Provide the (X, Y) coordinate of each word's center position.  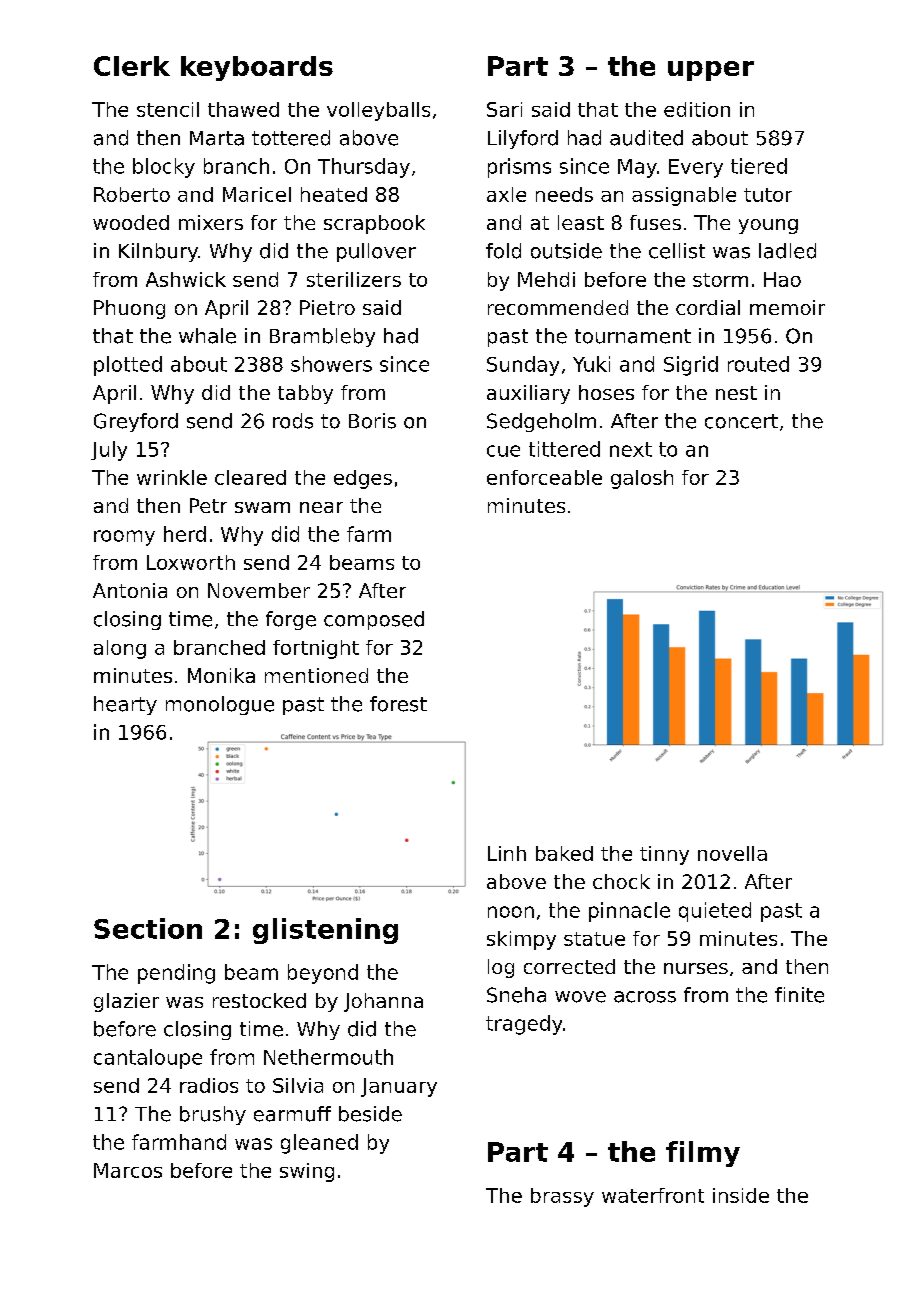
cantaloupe (148, 1059)
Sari (504, 109)
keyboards (257, 68)
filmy (703, 1154)
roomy (124, 538)
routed (758, 364)
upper (711, 71)
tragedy (524, 1025)
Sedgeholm (541, 422)
